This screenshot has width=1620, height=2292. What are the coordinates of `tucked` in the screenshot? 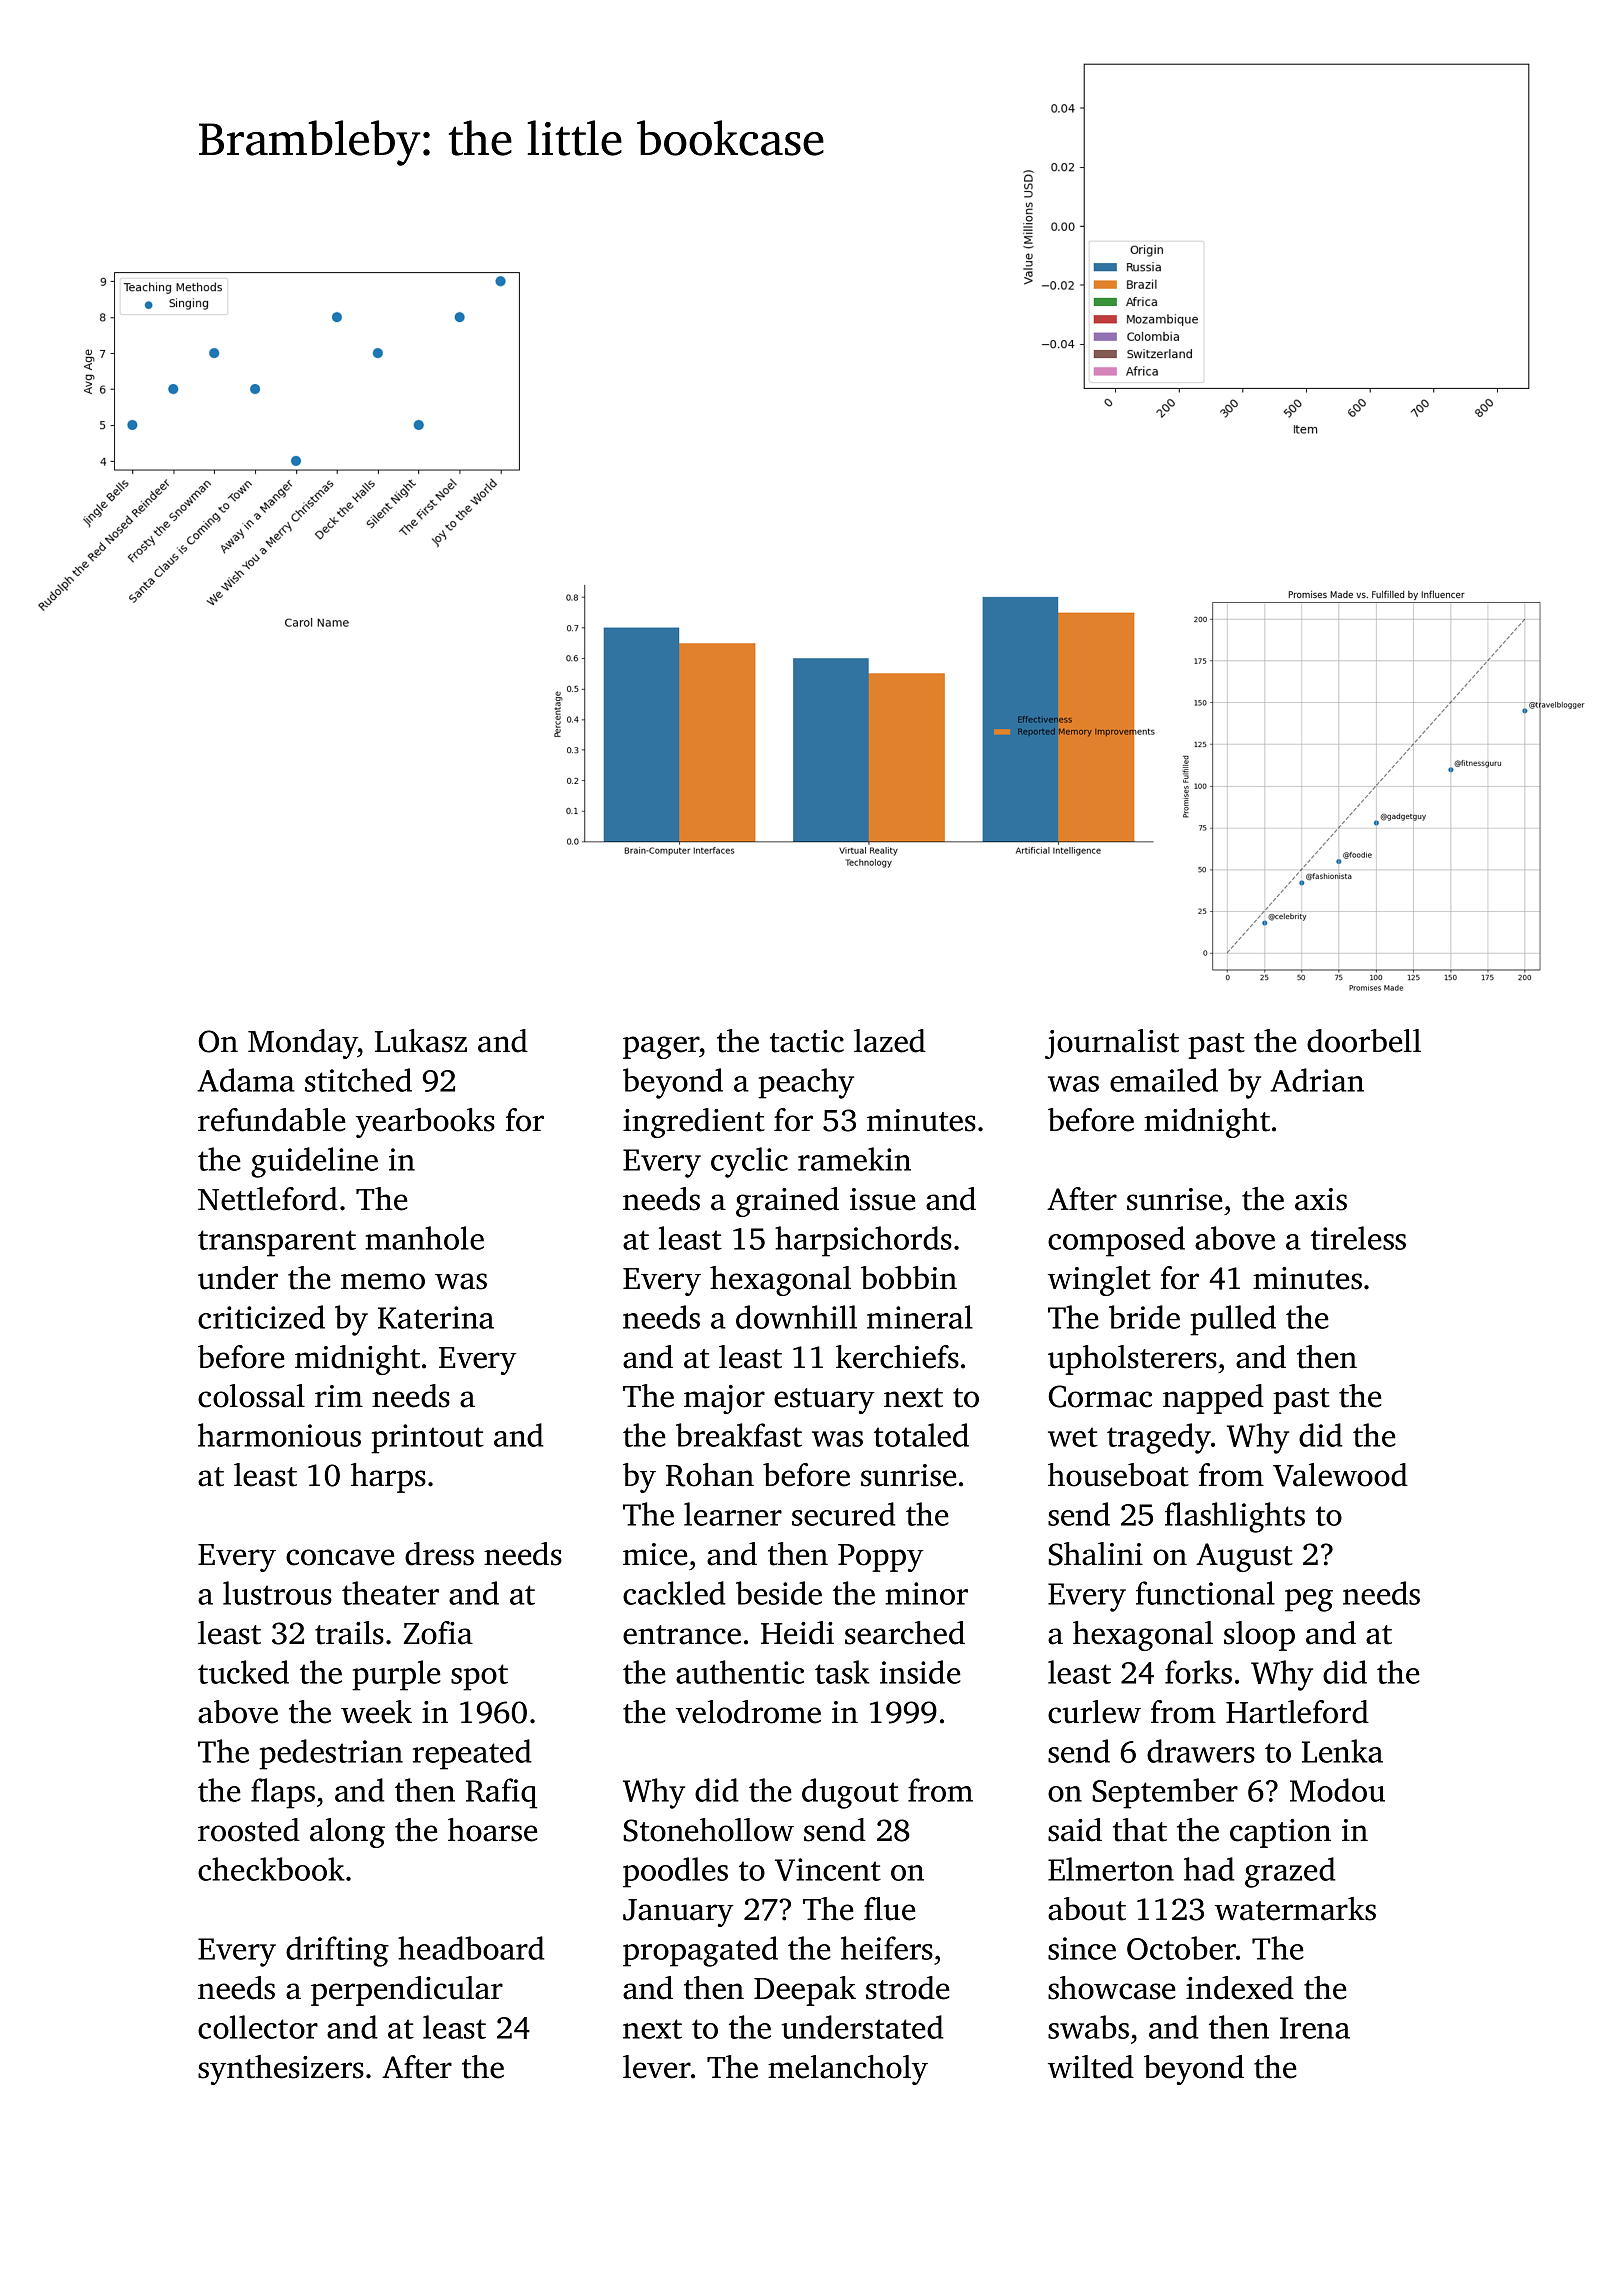 It's located at (243, 1672).
